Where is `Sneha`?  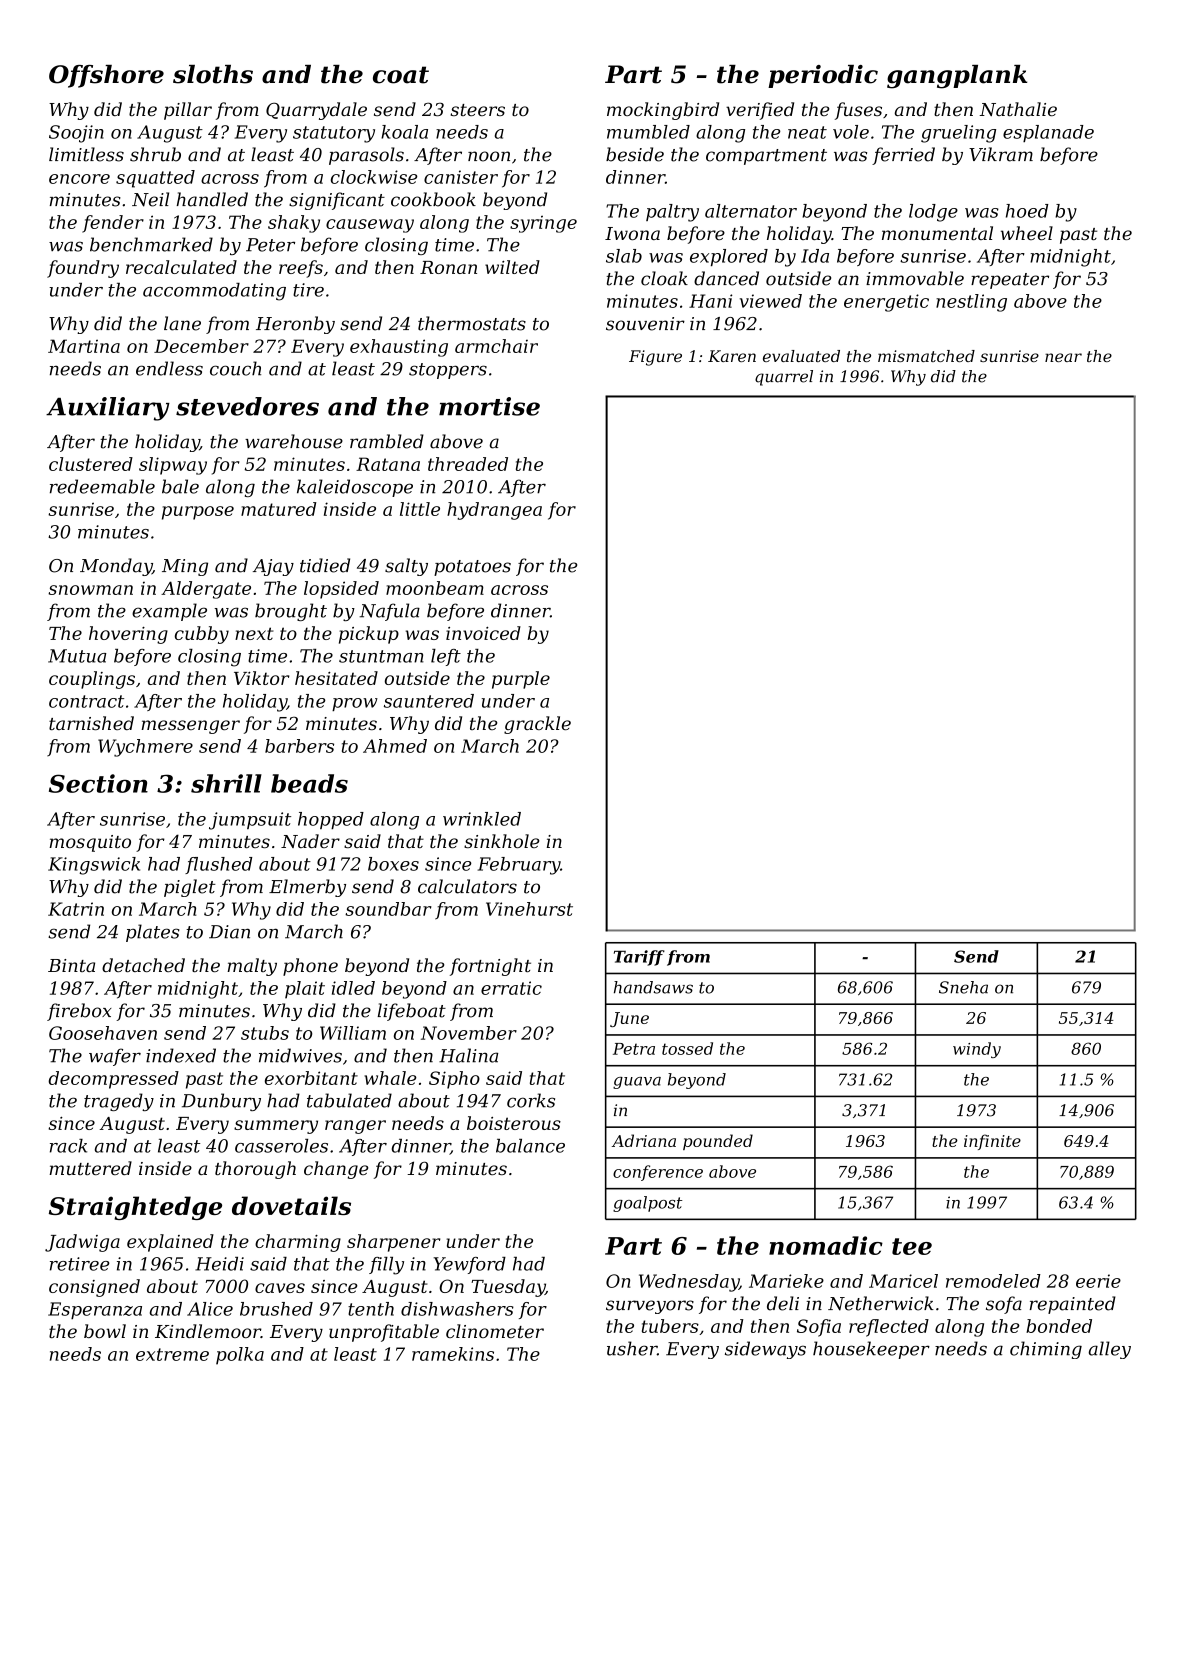 Sneha is located at coordinates (963, 987).
